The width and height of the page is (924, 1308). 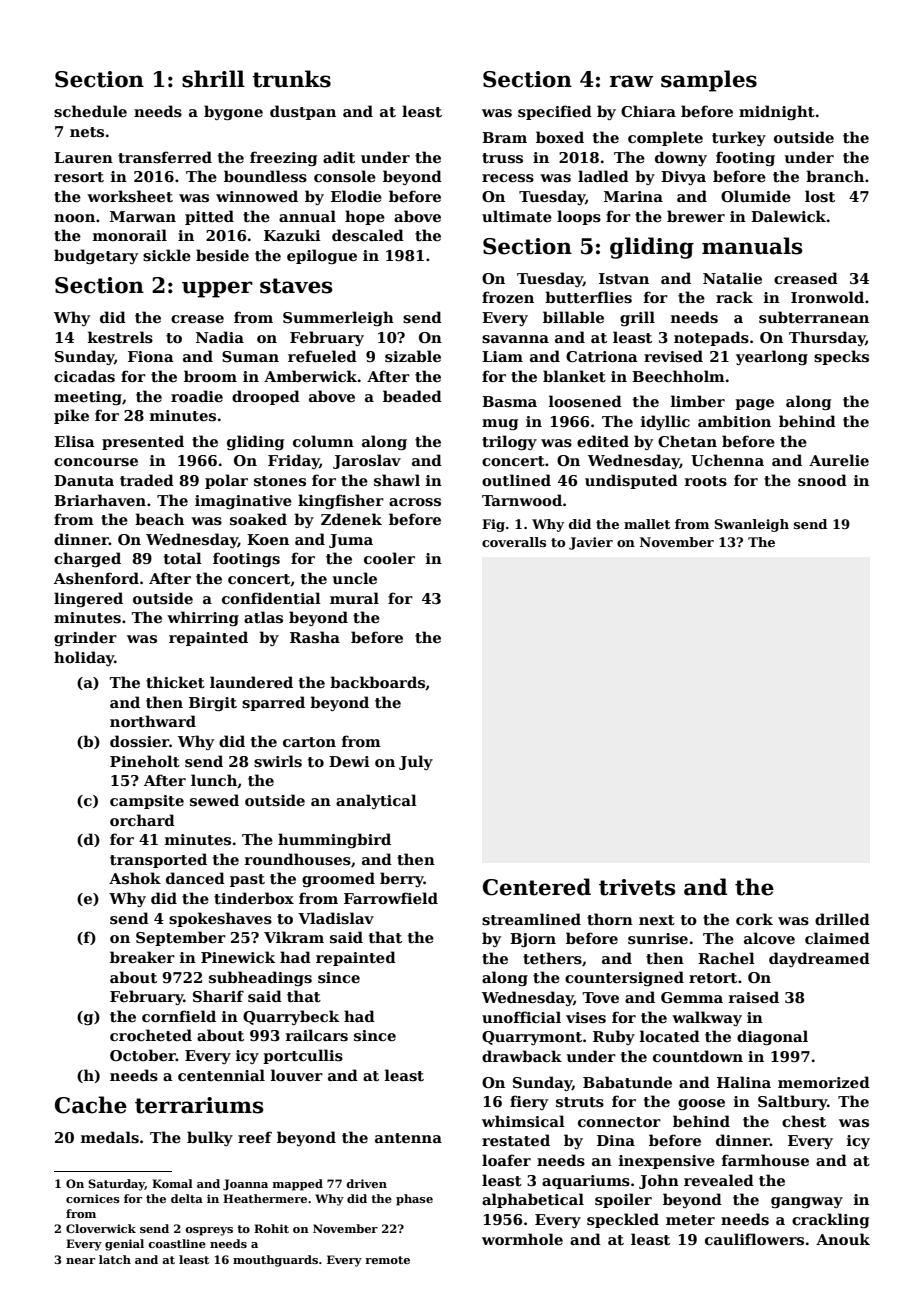 What do you see at coordinates (187, 1198) in the page?
I see `delta` at bounding box center [187, 1198].
